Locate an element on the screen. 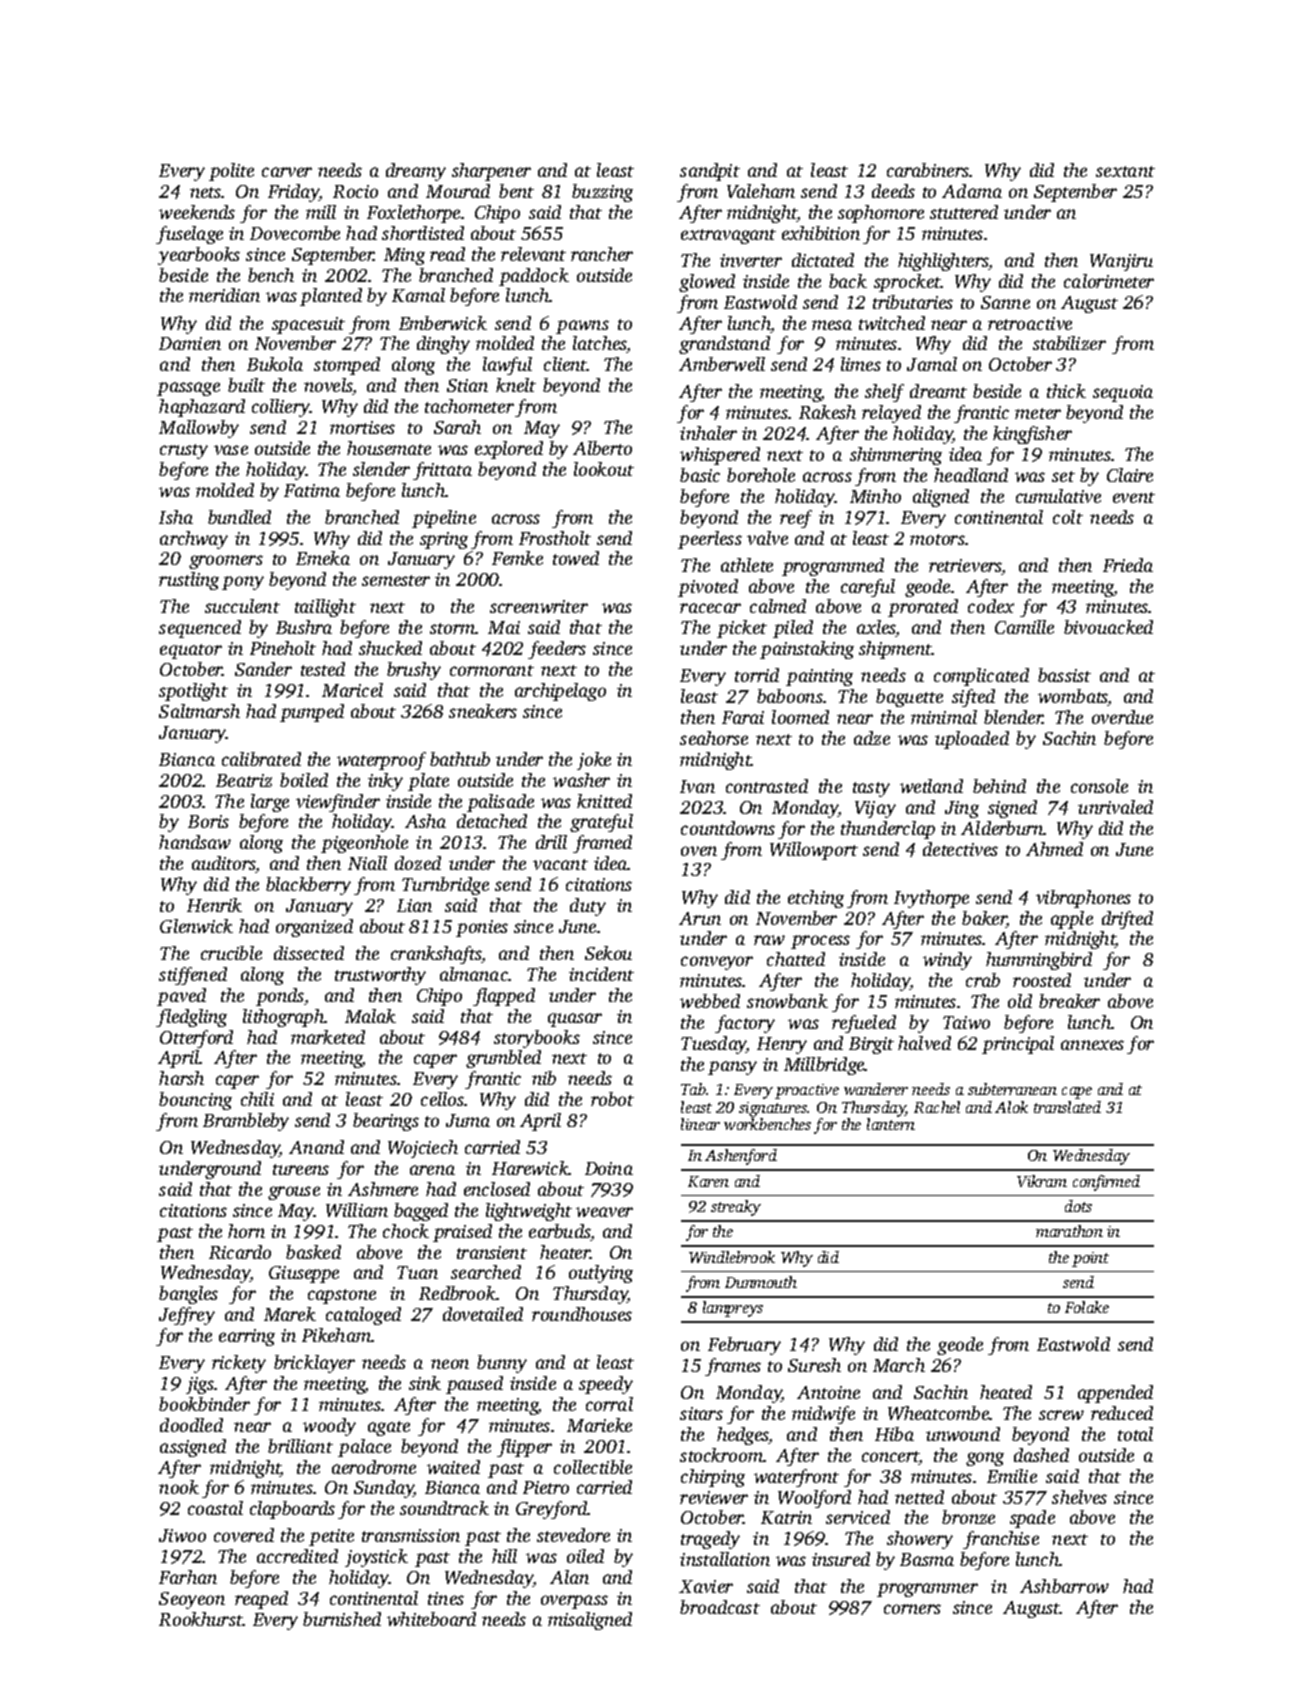  overdue is located at coordinates (1122, 717).
